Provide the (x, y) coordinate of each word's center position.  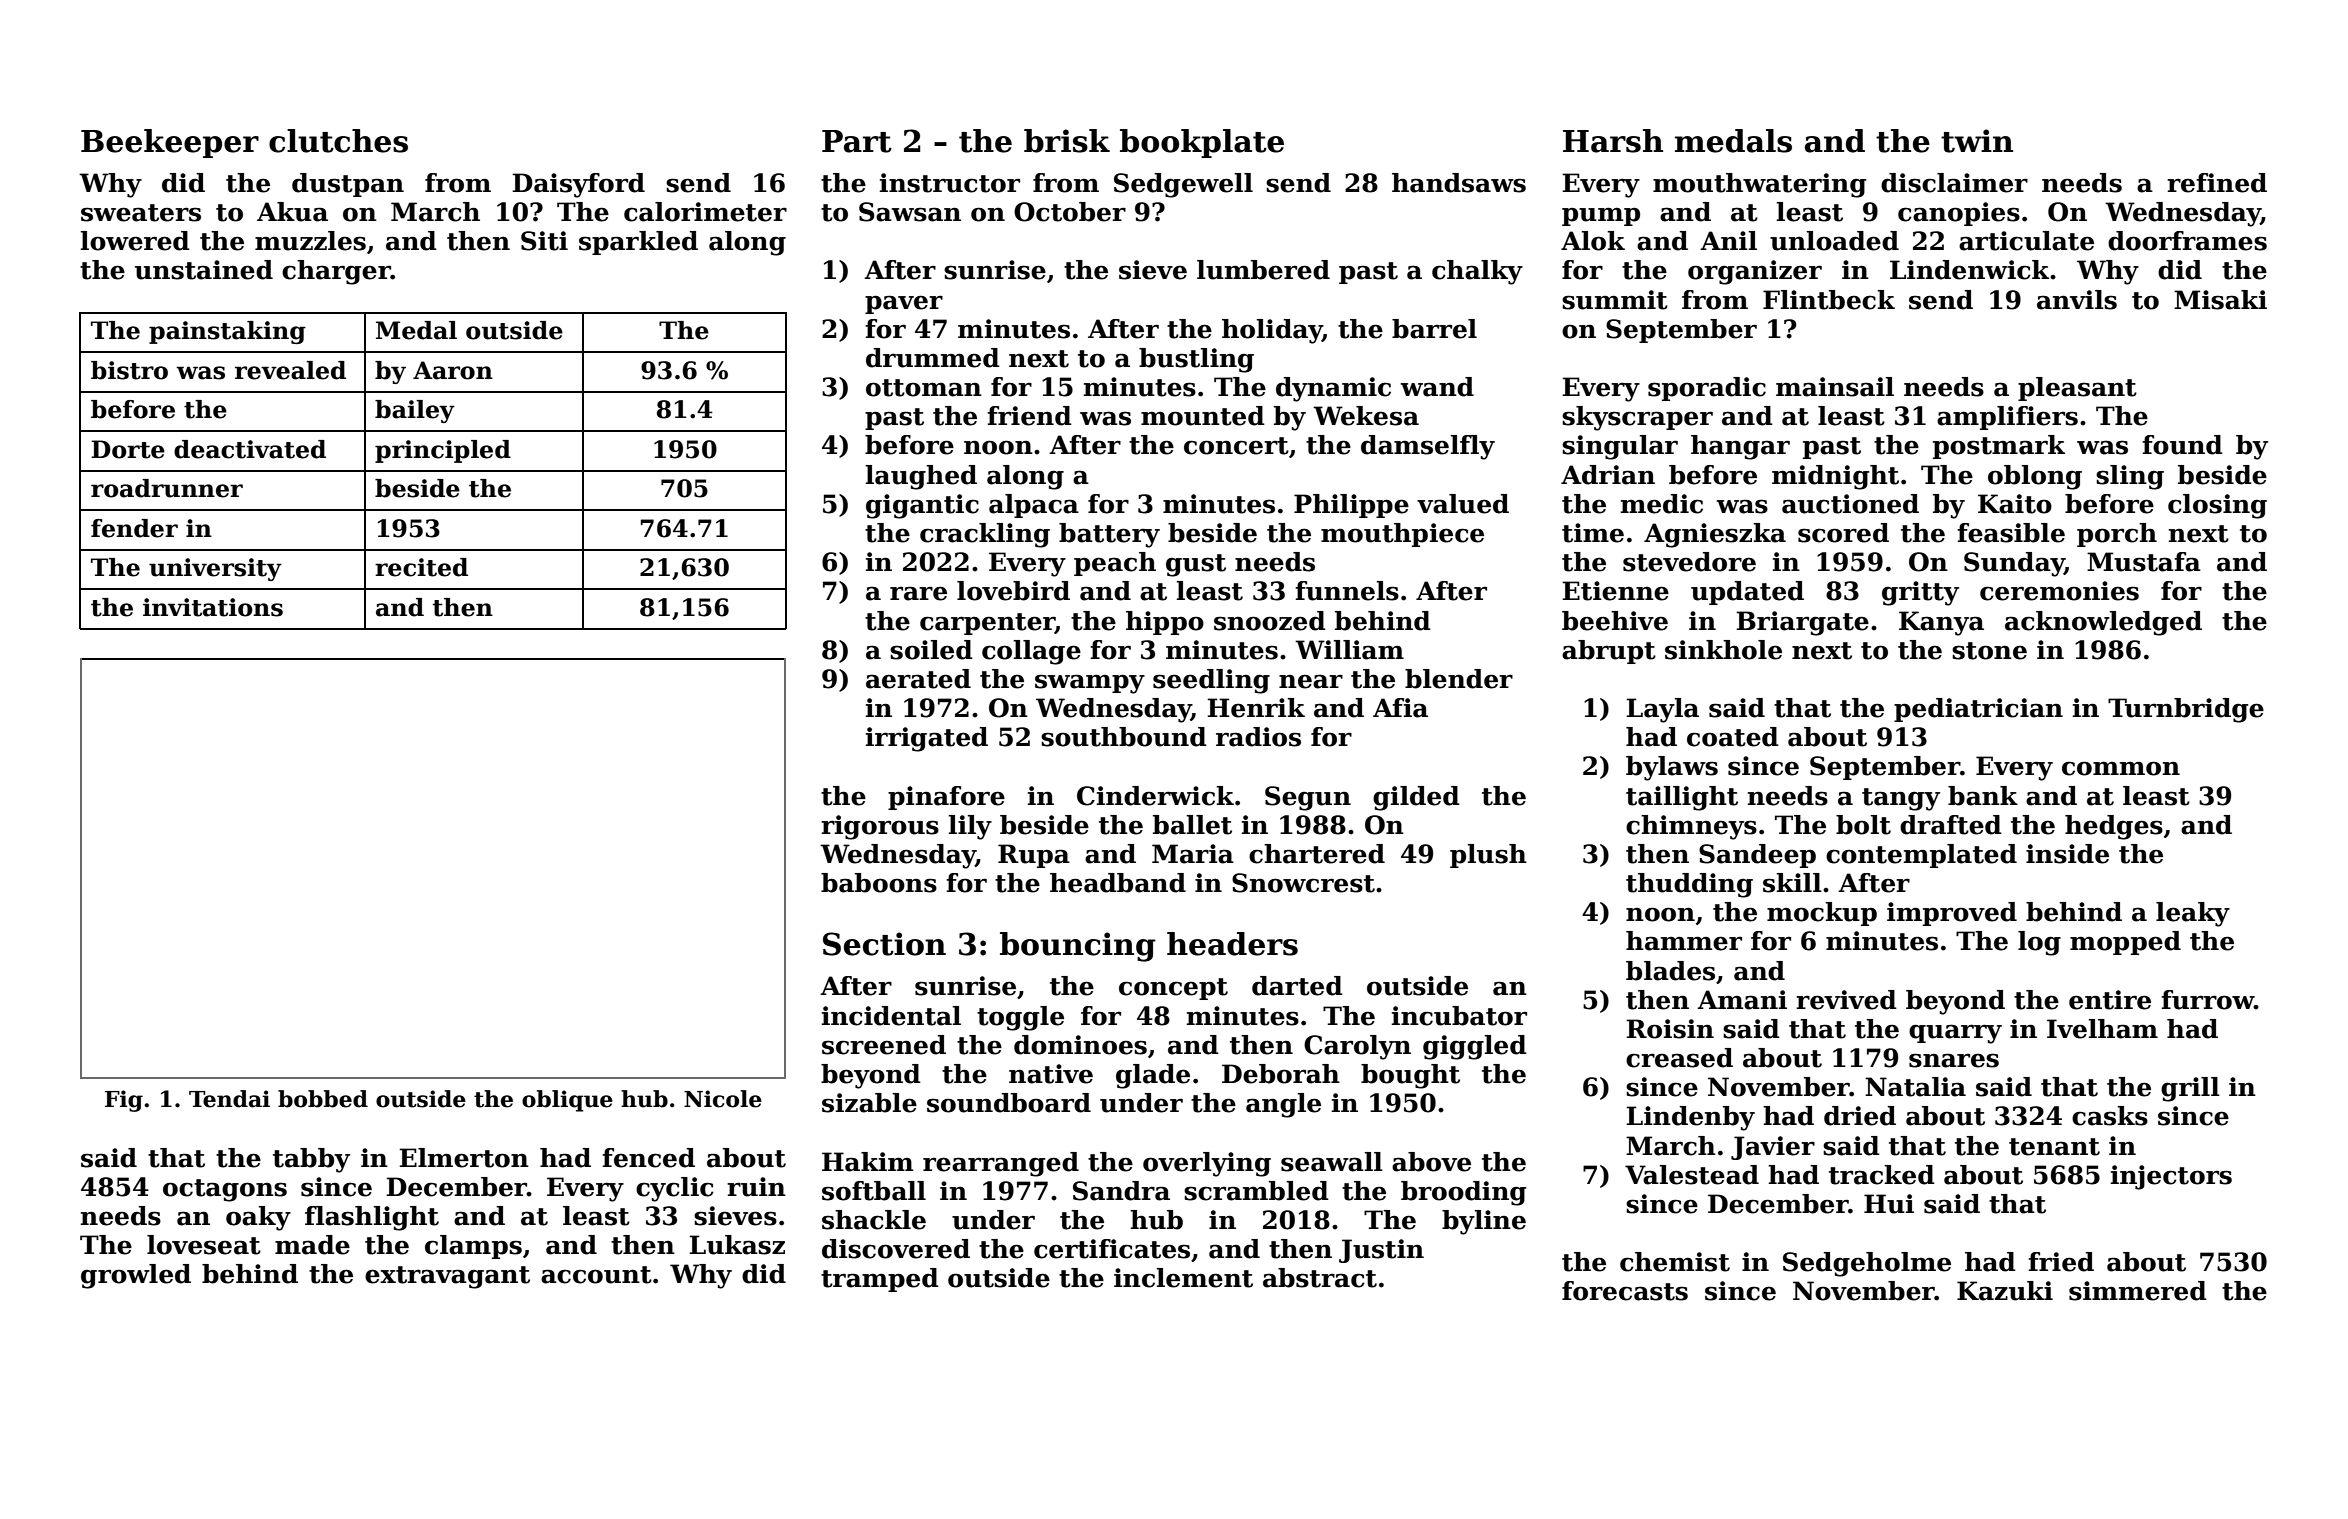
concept (1173, 989)
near (1311, 681)
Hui (1889, 1204)
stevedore (1689, 562)
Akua (292, 212)
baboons (879, 883)
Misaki (2220, 300)
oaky (258, 1218)
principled (443, 451)
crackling (985, 535)
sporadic (1707, 389)
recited (421, 567)
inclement (1183, 1278)
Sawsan (910, 212)
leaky (2193, 914)
